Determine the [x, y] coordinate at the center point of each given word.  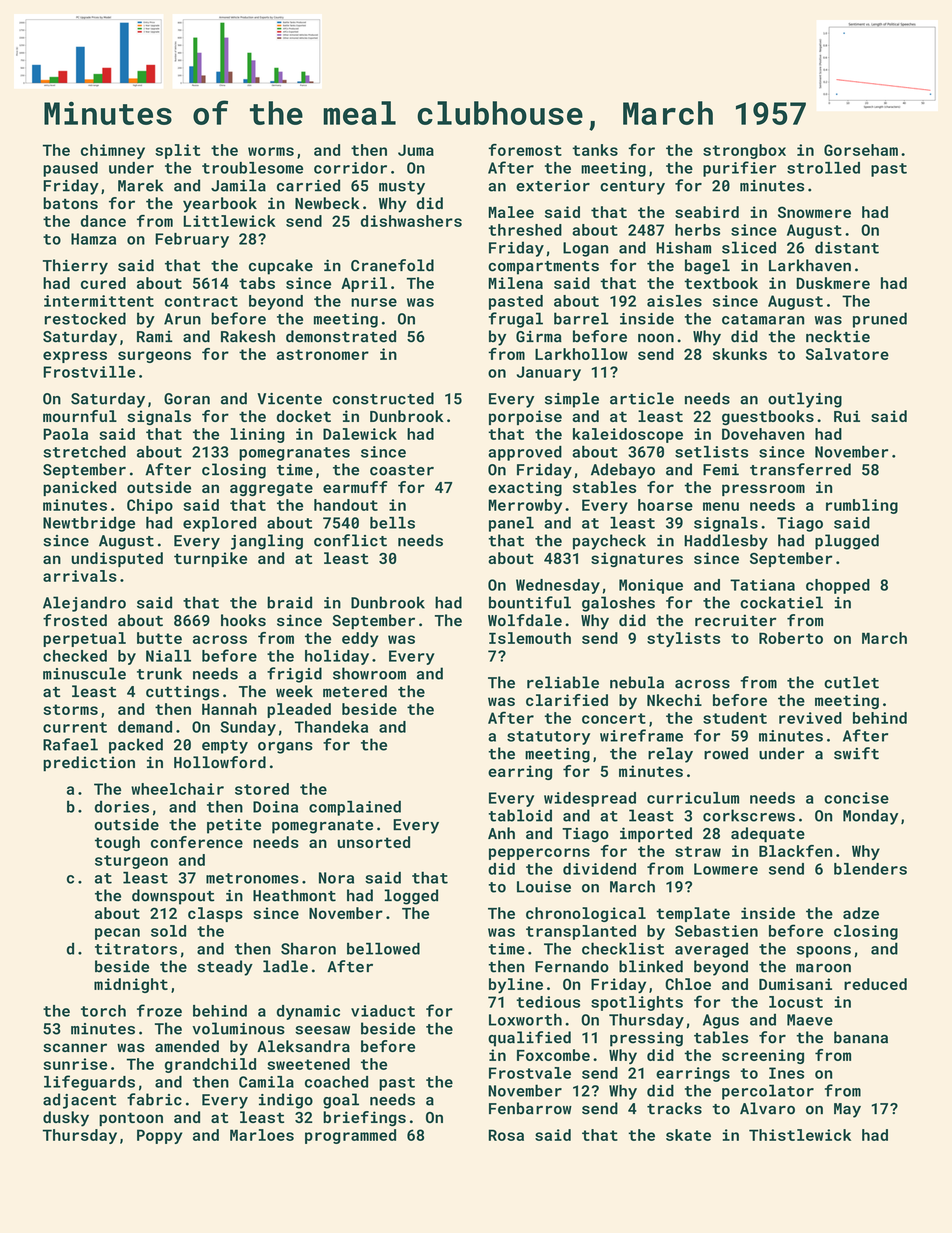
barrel [581, 318]
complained [355, 808]
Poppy [160, 1136]
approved [525, 453]
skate [688, 1135]
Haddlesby [726, 542]
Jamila [238, 185]
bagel [707, 267]
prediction [89, 764]
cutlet [851, 682]
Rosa [506, 1135]
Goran [187, 399]
